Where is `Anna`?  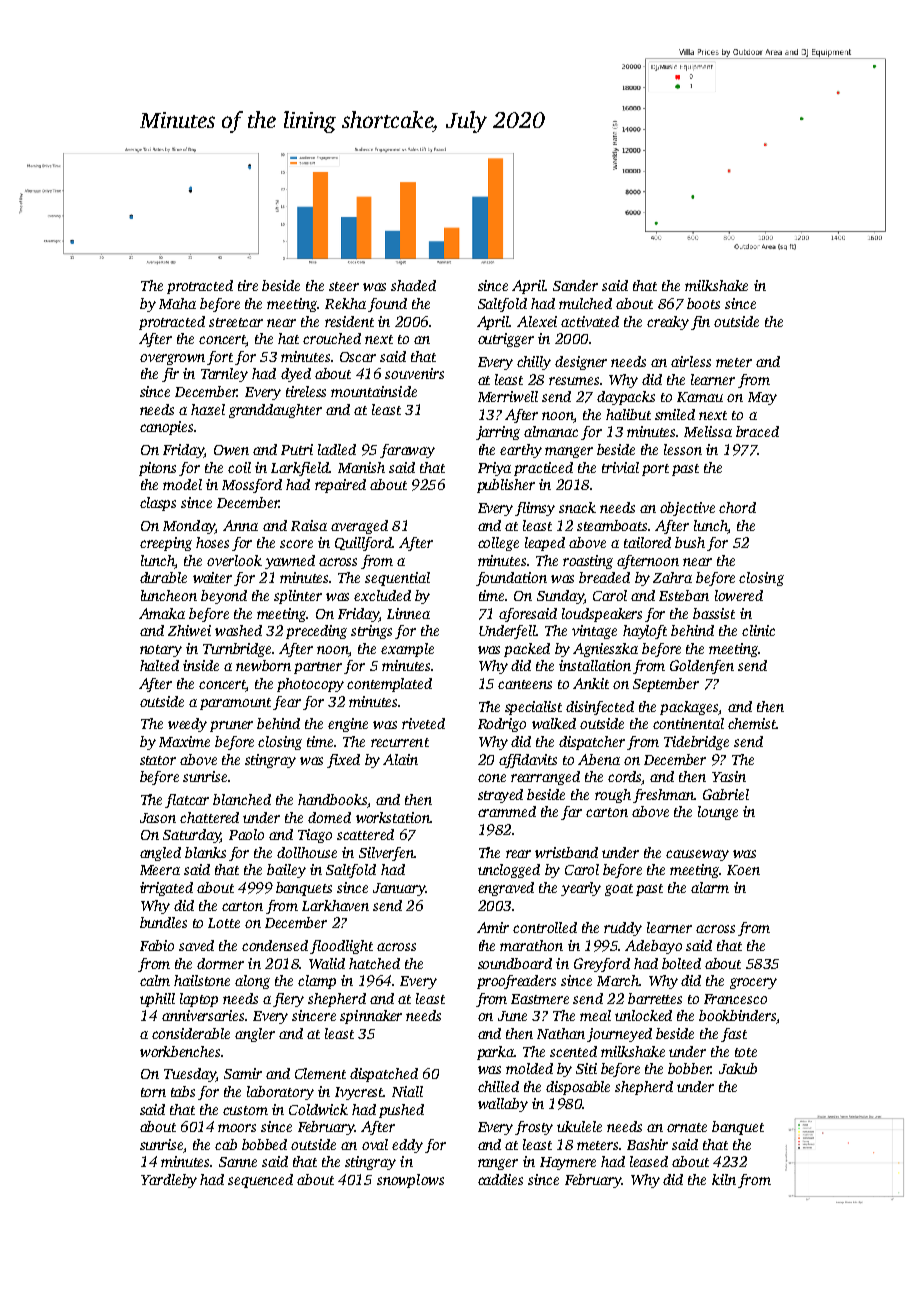
Anna is located at coordinates (240, 525).
